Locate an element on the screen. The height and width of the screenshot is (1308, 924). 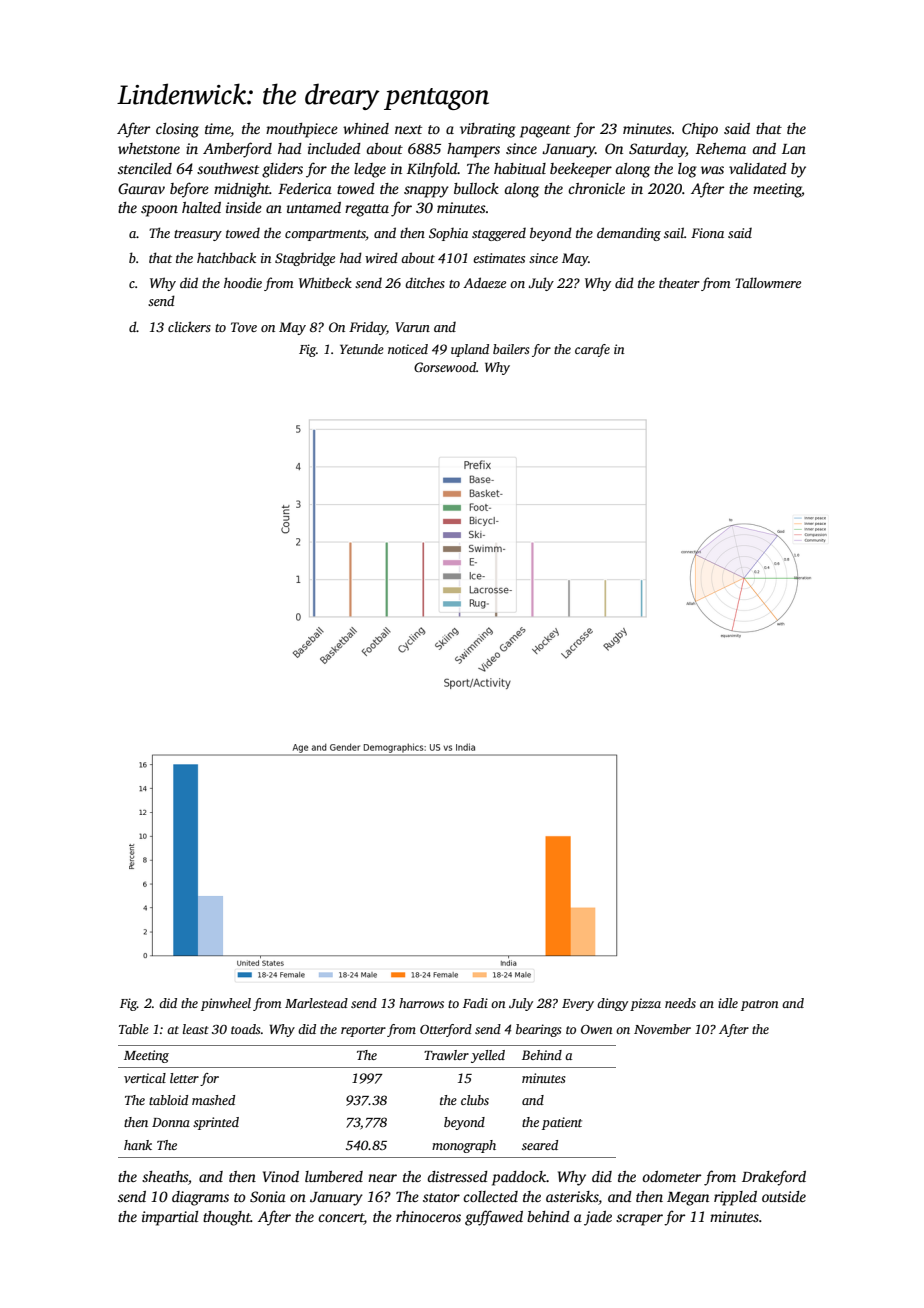
whined is located at coordinates (366, 128).
